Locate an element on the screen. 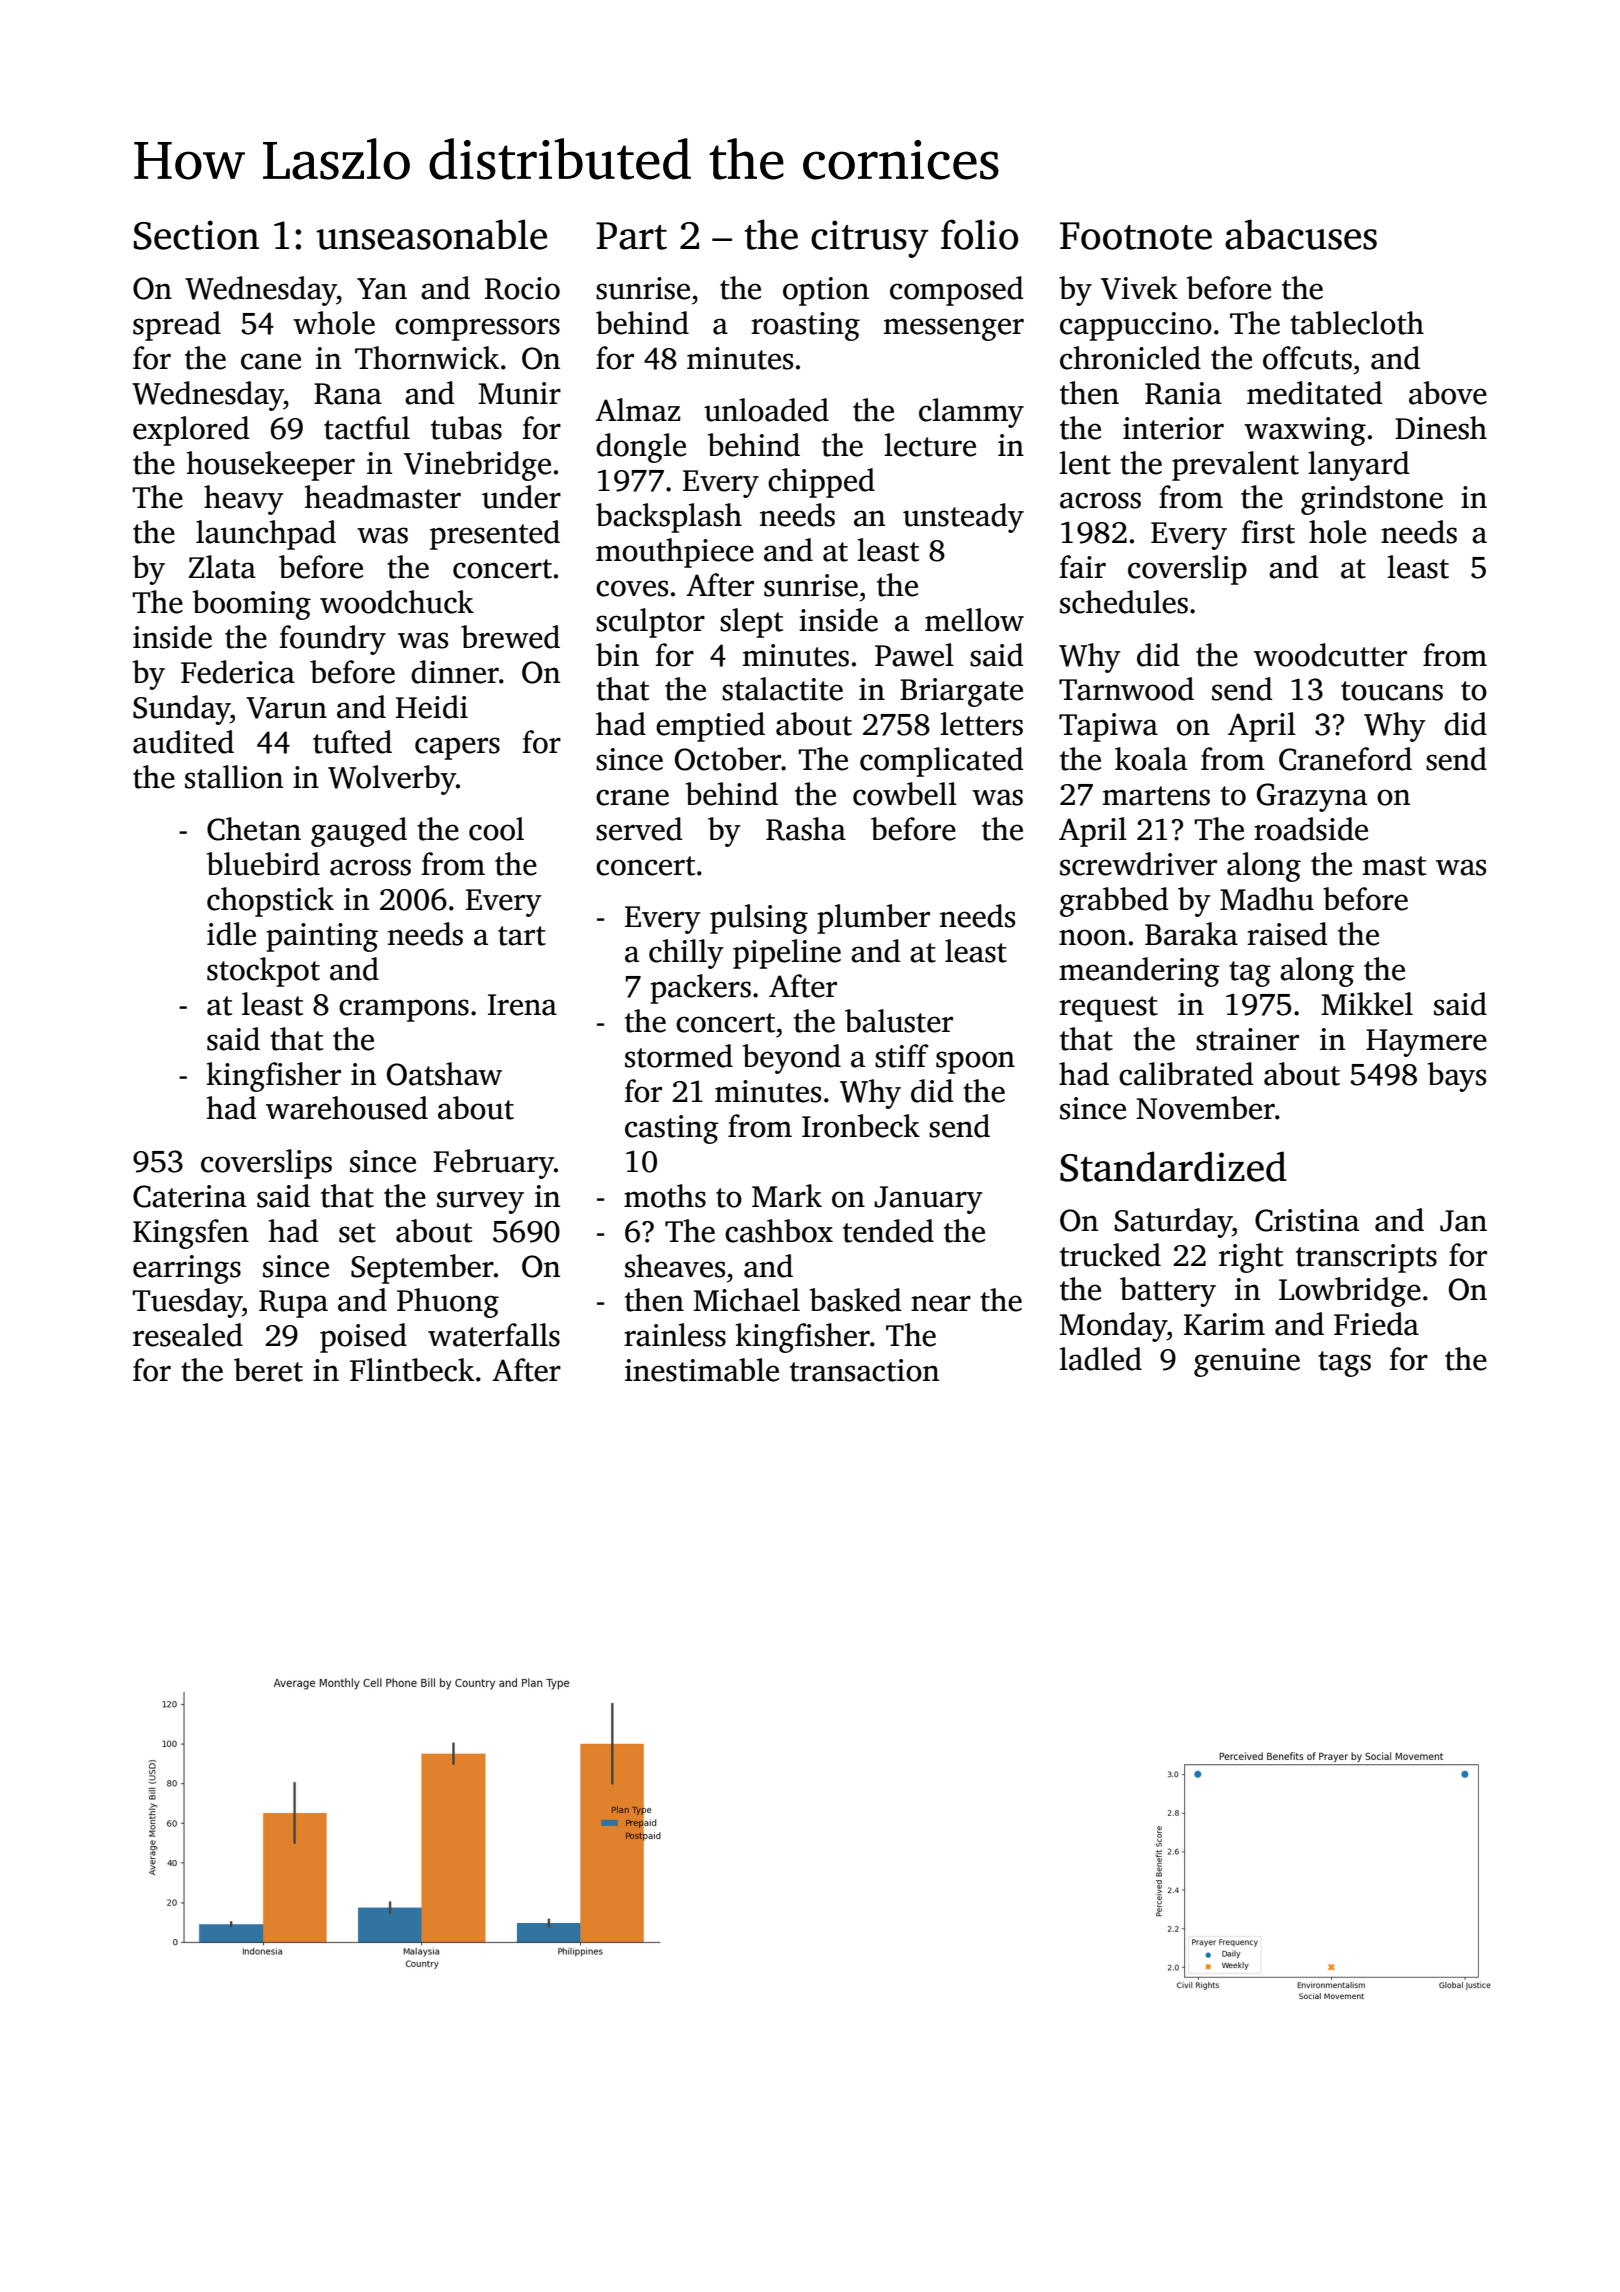 The width and height of the screenshot is (1620, 2292). first is located at coordinates (1268, 532).
